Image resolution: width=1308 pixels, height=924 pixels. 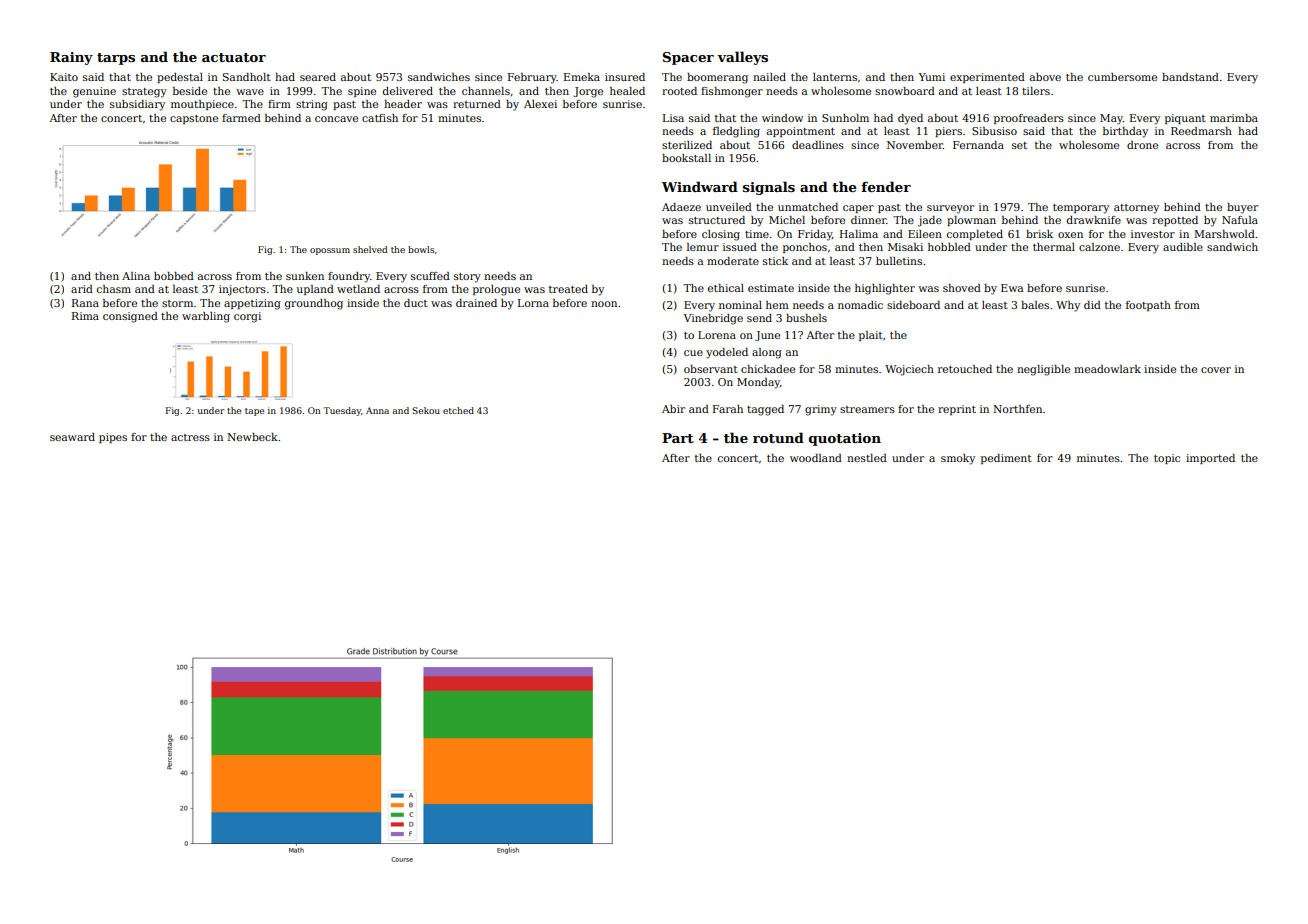 I want to click on Alina, so click(x=136, y=276).
